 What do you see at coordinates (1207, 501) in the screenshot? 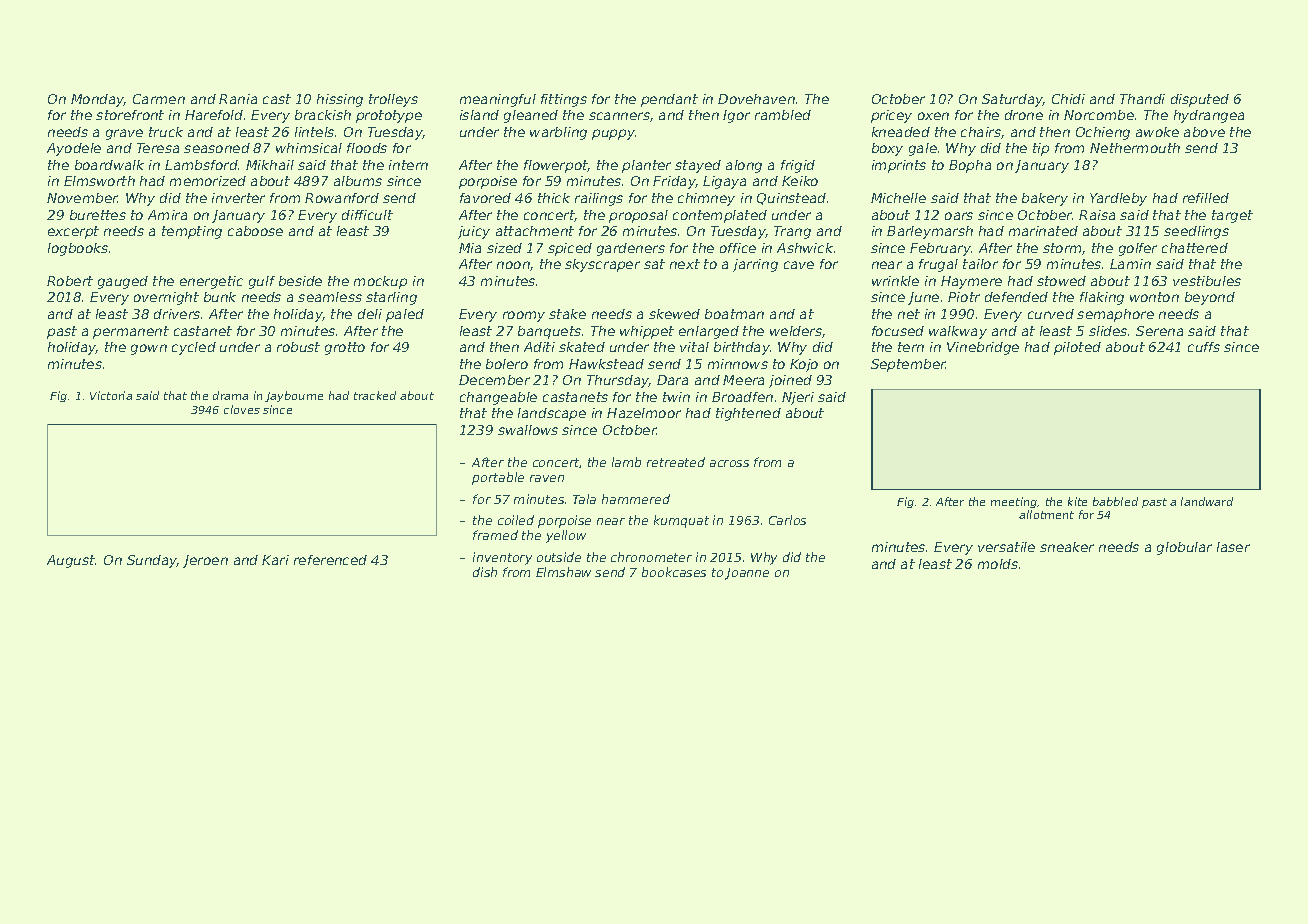
I see `landward` at bounding box center [1207, 501].
